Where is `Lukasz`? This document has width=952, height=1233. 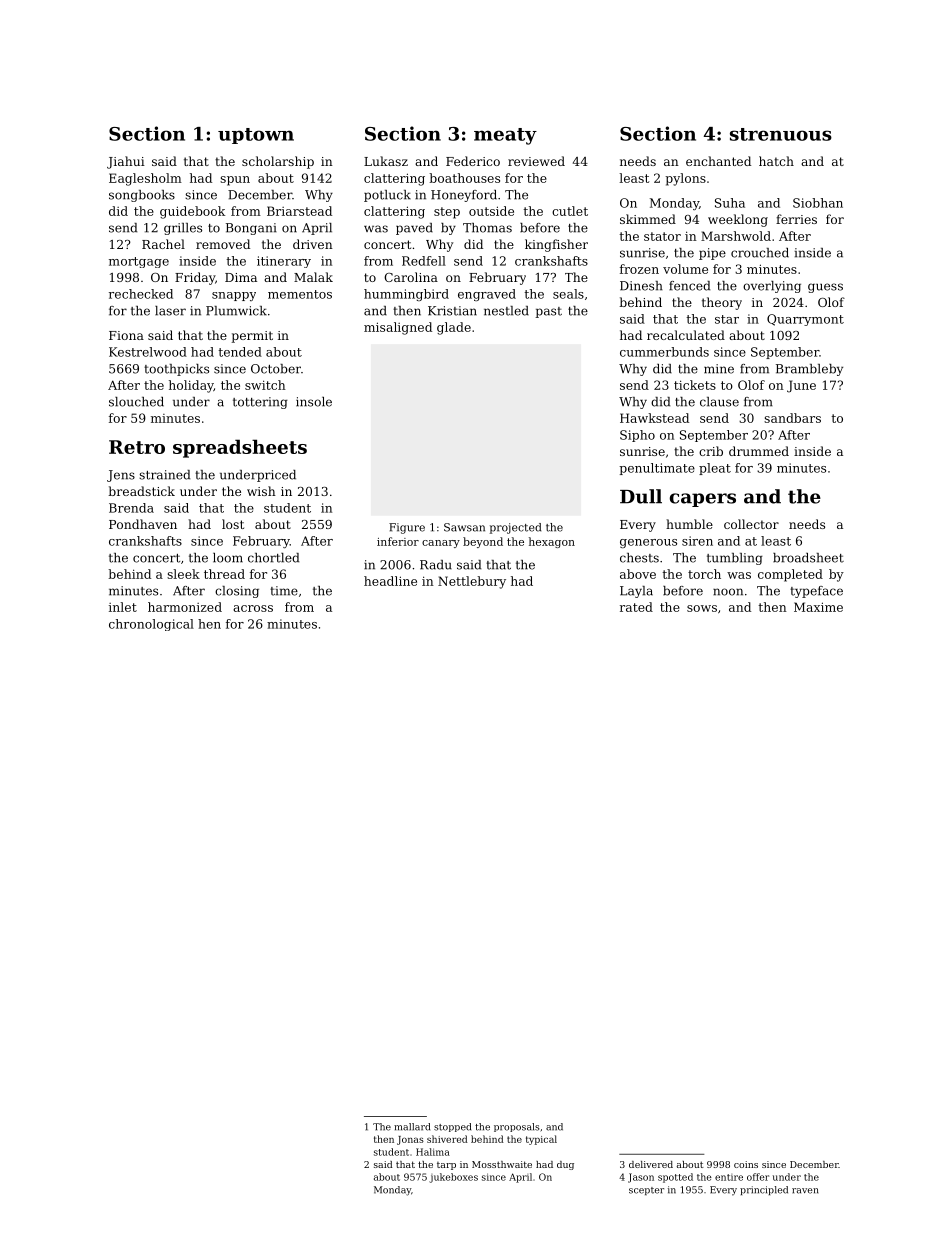
Lukasz is located at coordinates (386, 161).
